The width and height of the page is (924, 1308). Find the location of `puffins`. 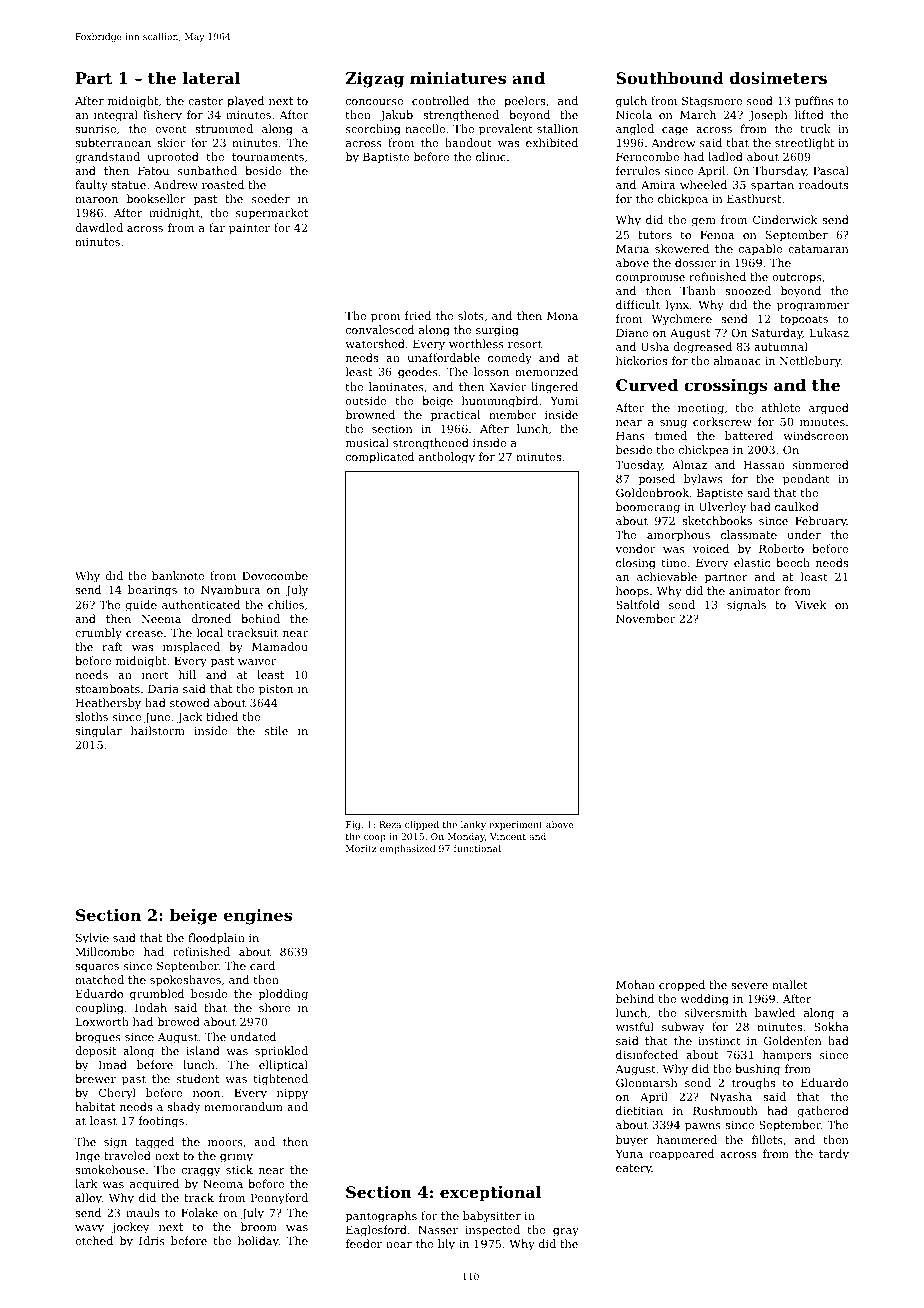

puffins is located at coordinates (814, 102).
